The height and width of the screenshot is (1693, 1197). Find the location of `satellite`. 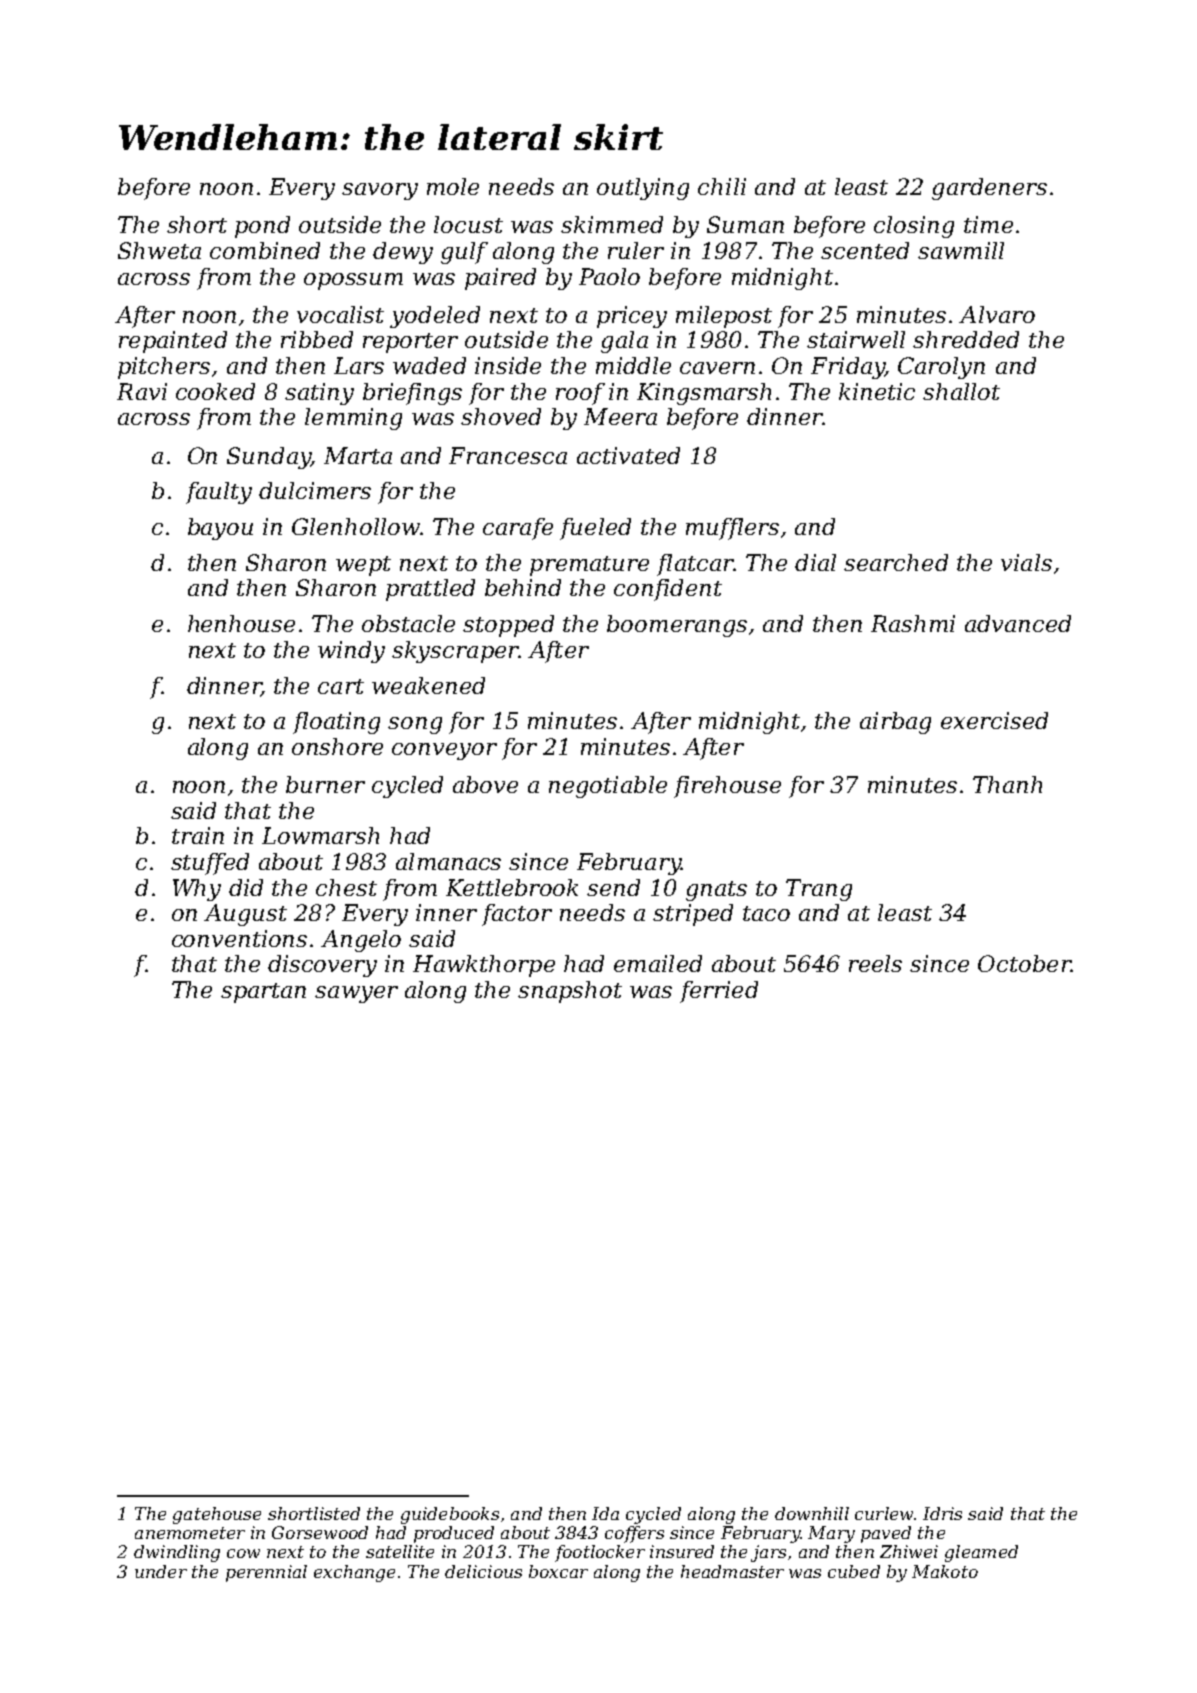

satellite is located at coordinates (400, 1551).
